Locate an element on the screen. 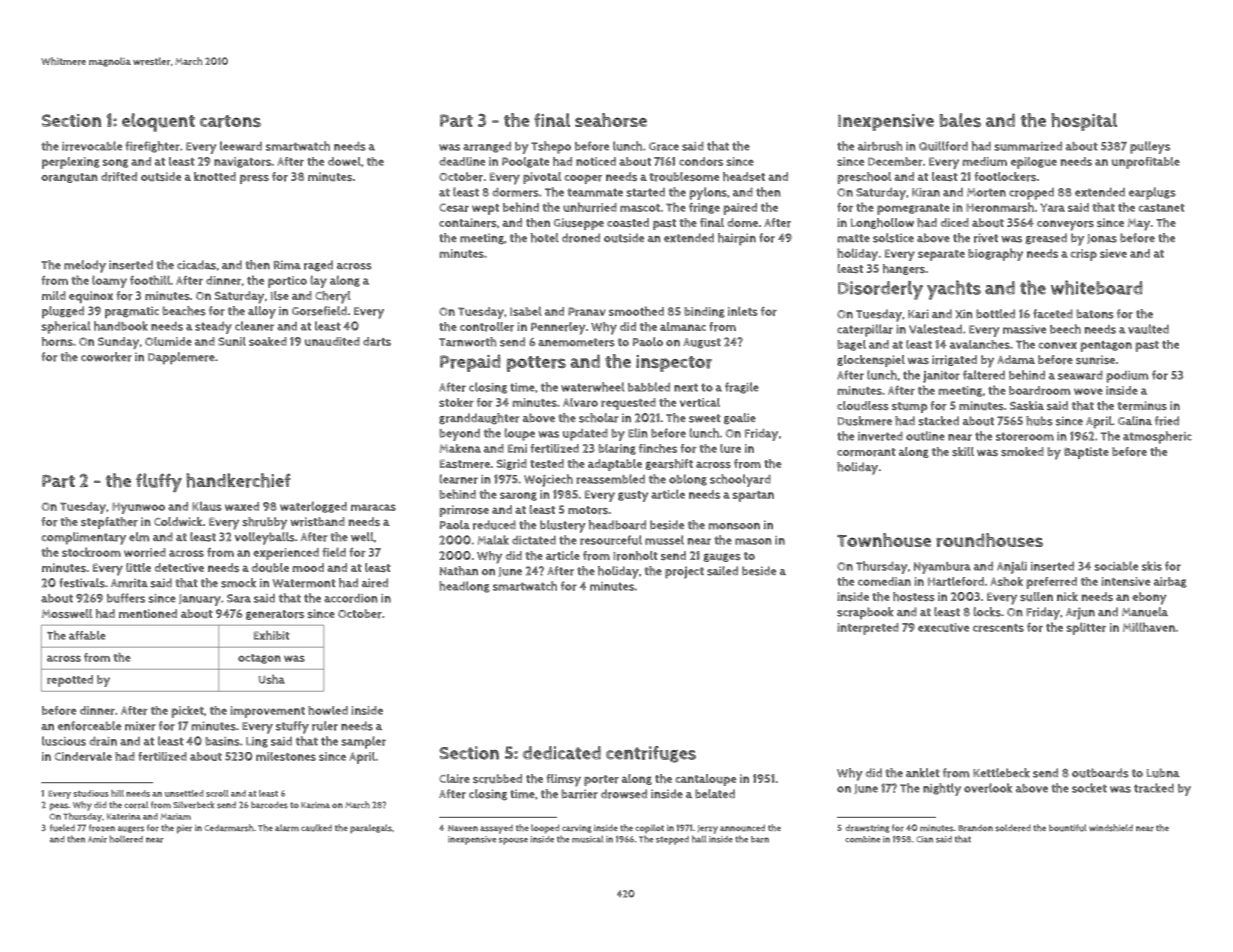 The width and height of the screenshot is (1233, 952). fluffy is located at coordinates (159, 482).
